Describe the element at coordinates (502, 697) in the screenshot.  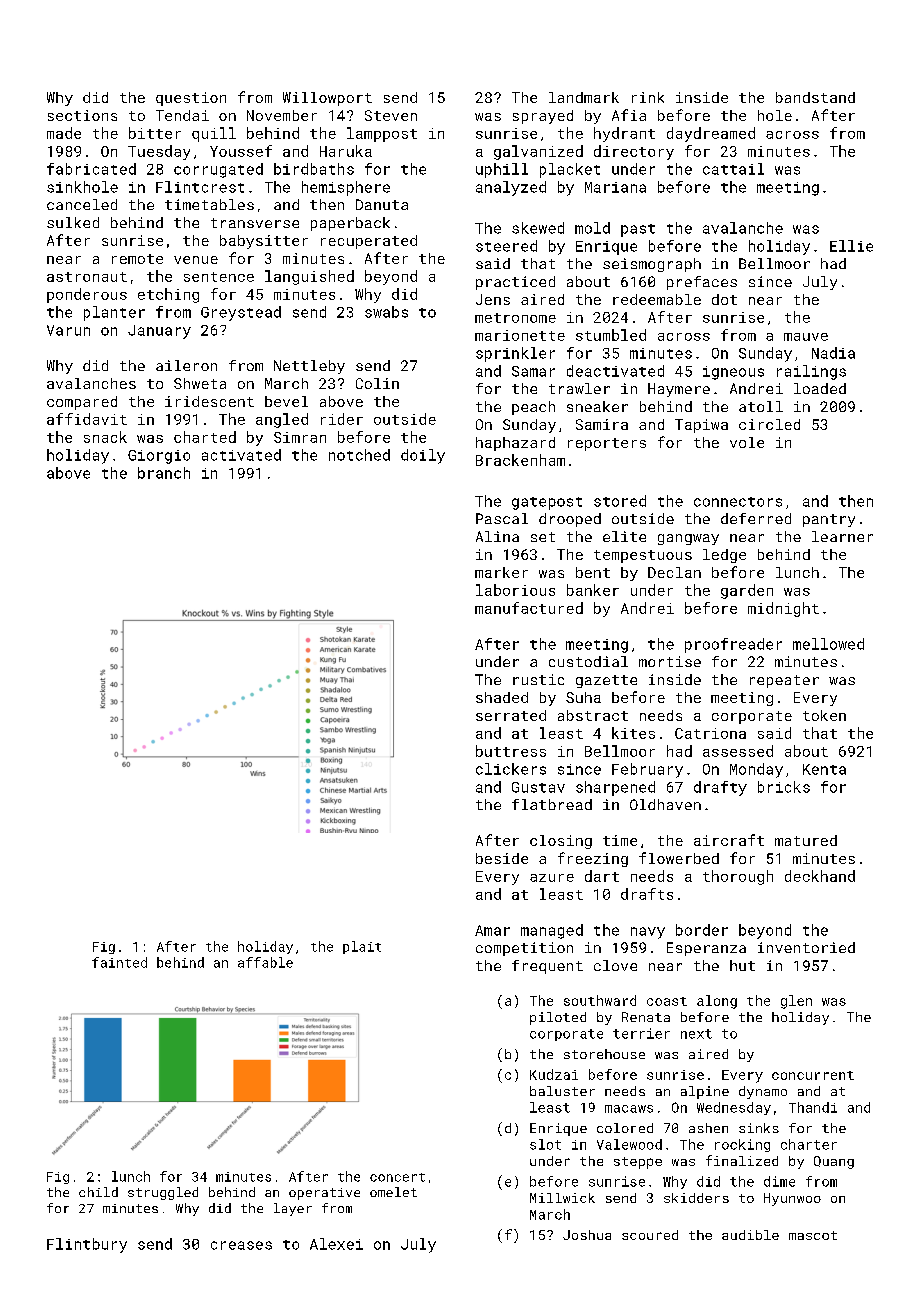
I see `shaded` at that location.
